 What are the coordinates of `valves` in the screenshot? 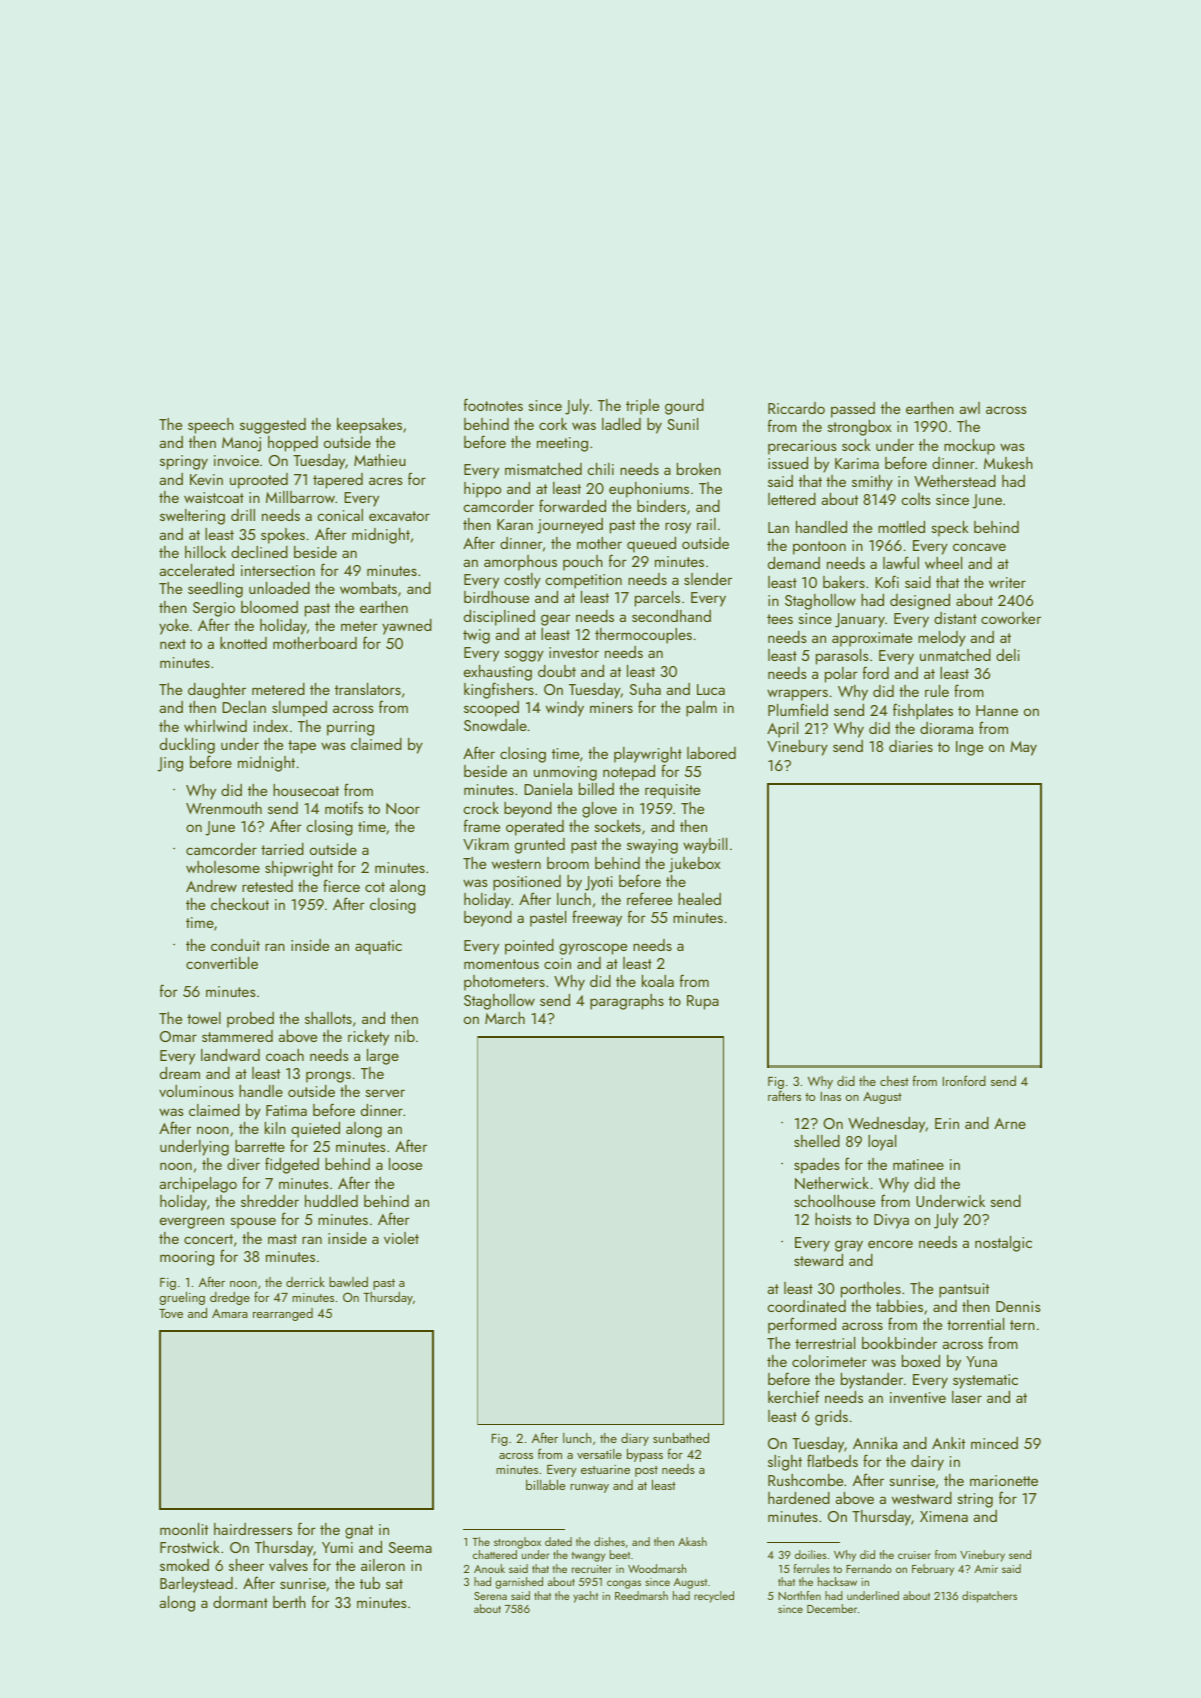 It's located at (288, 1565).
